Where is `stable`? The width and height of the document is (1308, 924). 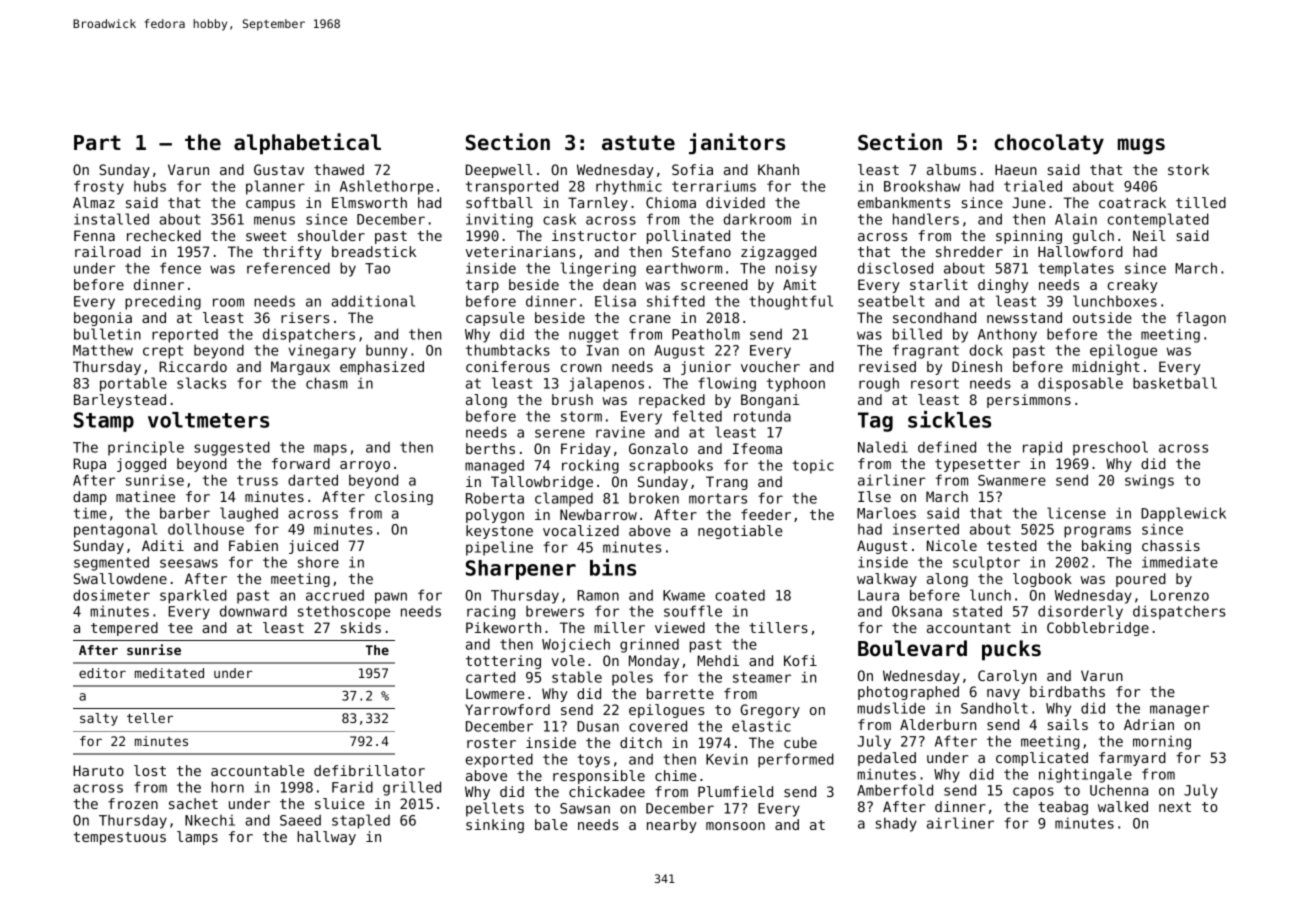
stable is located at coordinates (577, 677).
